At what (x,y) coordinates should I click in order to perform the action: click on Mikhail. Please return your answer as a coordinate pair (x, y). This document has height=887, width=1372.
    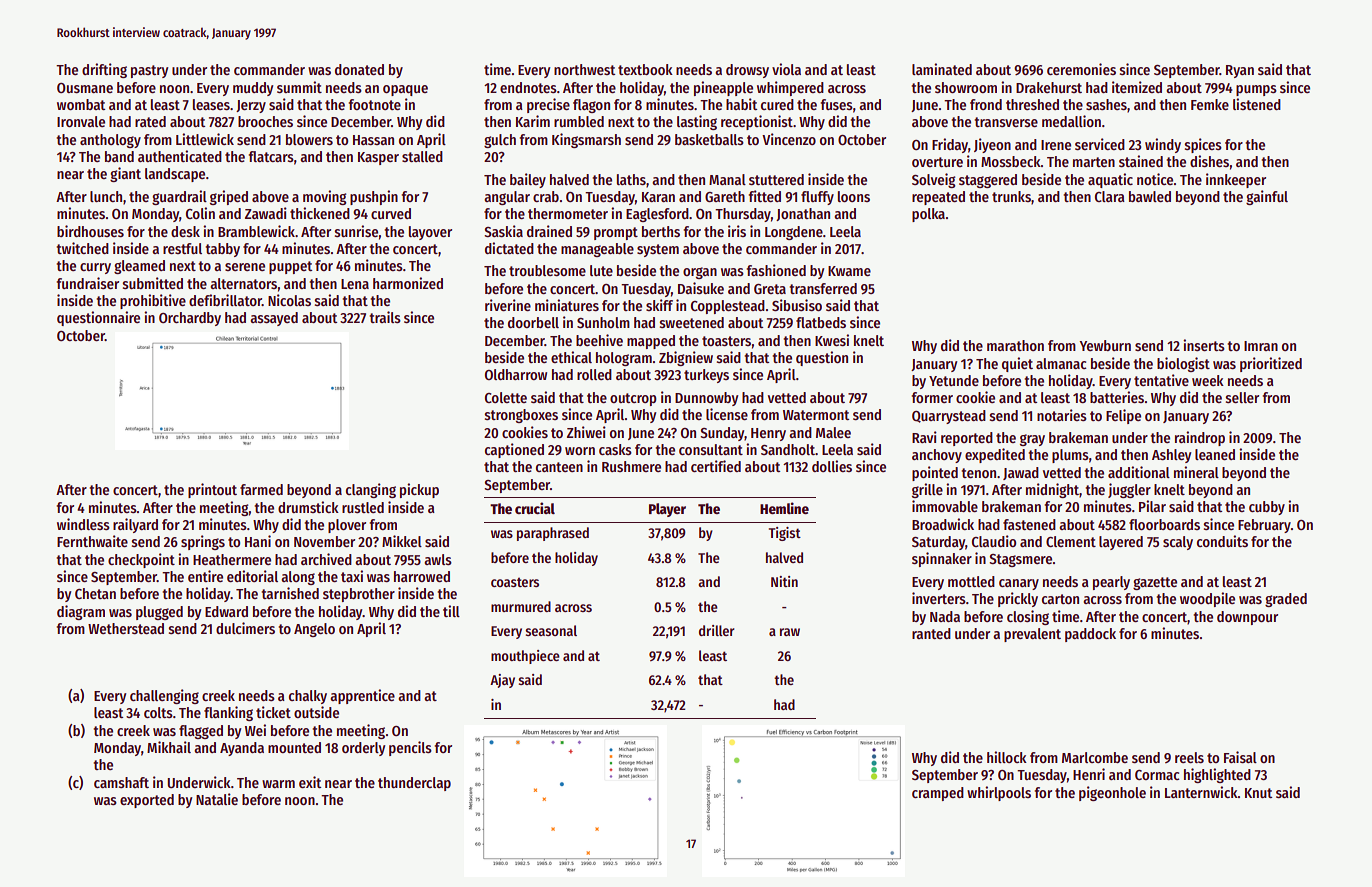
    Looking at the image, I should click on (169, 747).
